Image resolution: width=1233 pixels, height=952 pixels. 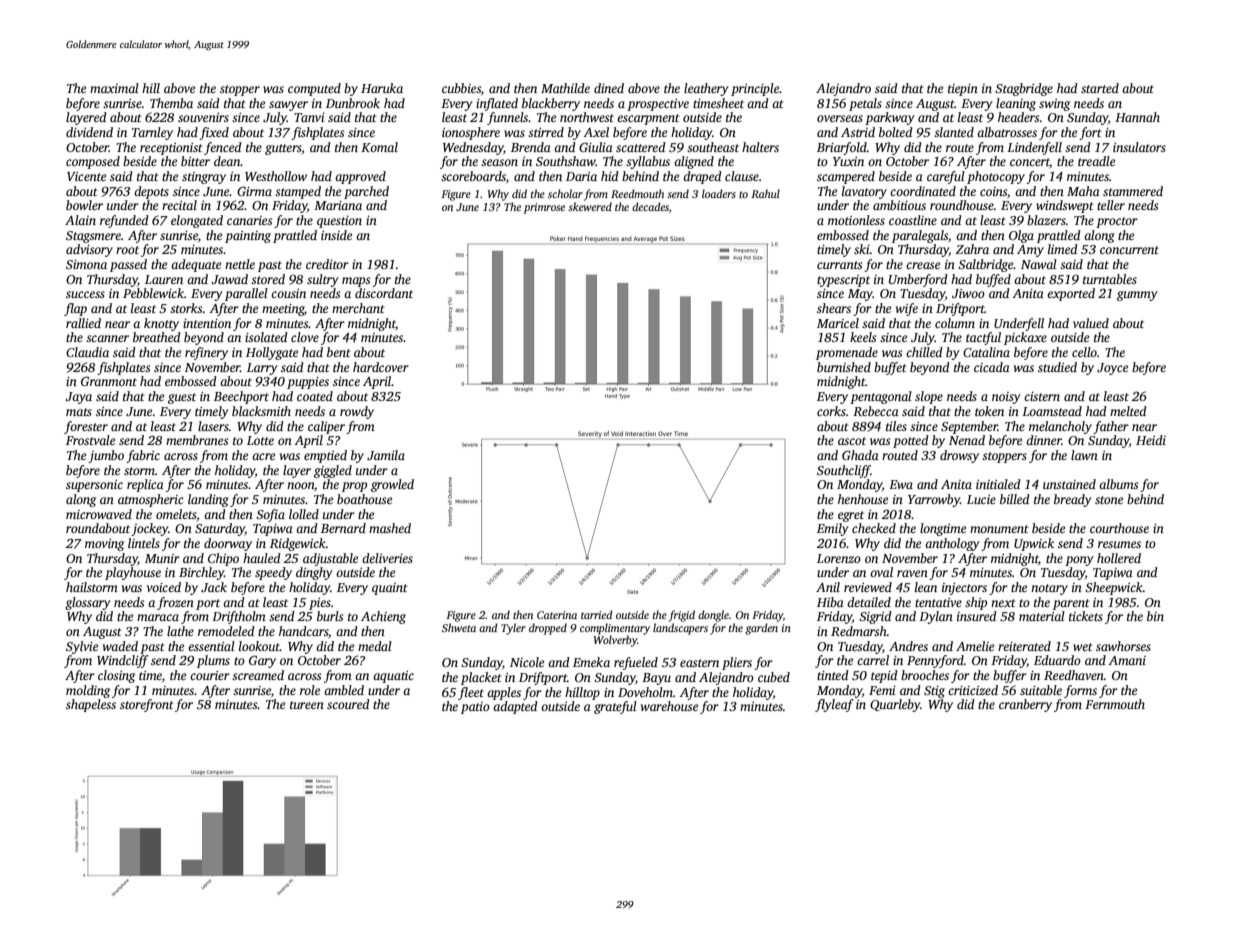 What do you see at coordinates (79, 412) in the document?
I see `mats` at bounding box center [79, 412].
